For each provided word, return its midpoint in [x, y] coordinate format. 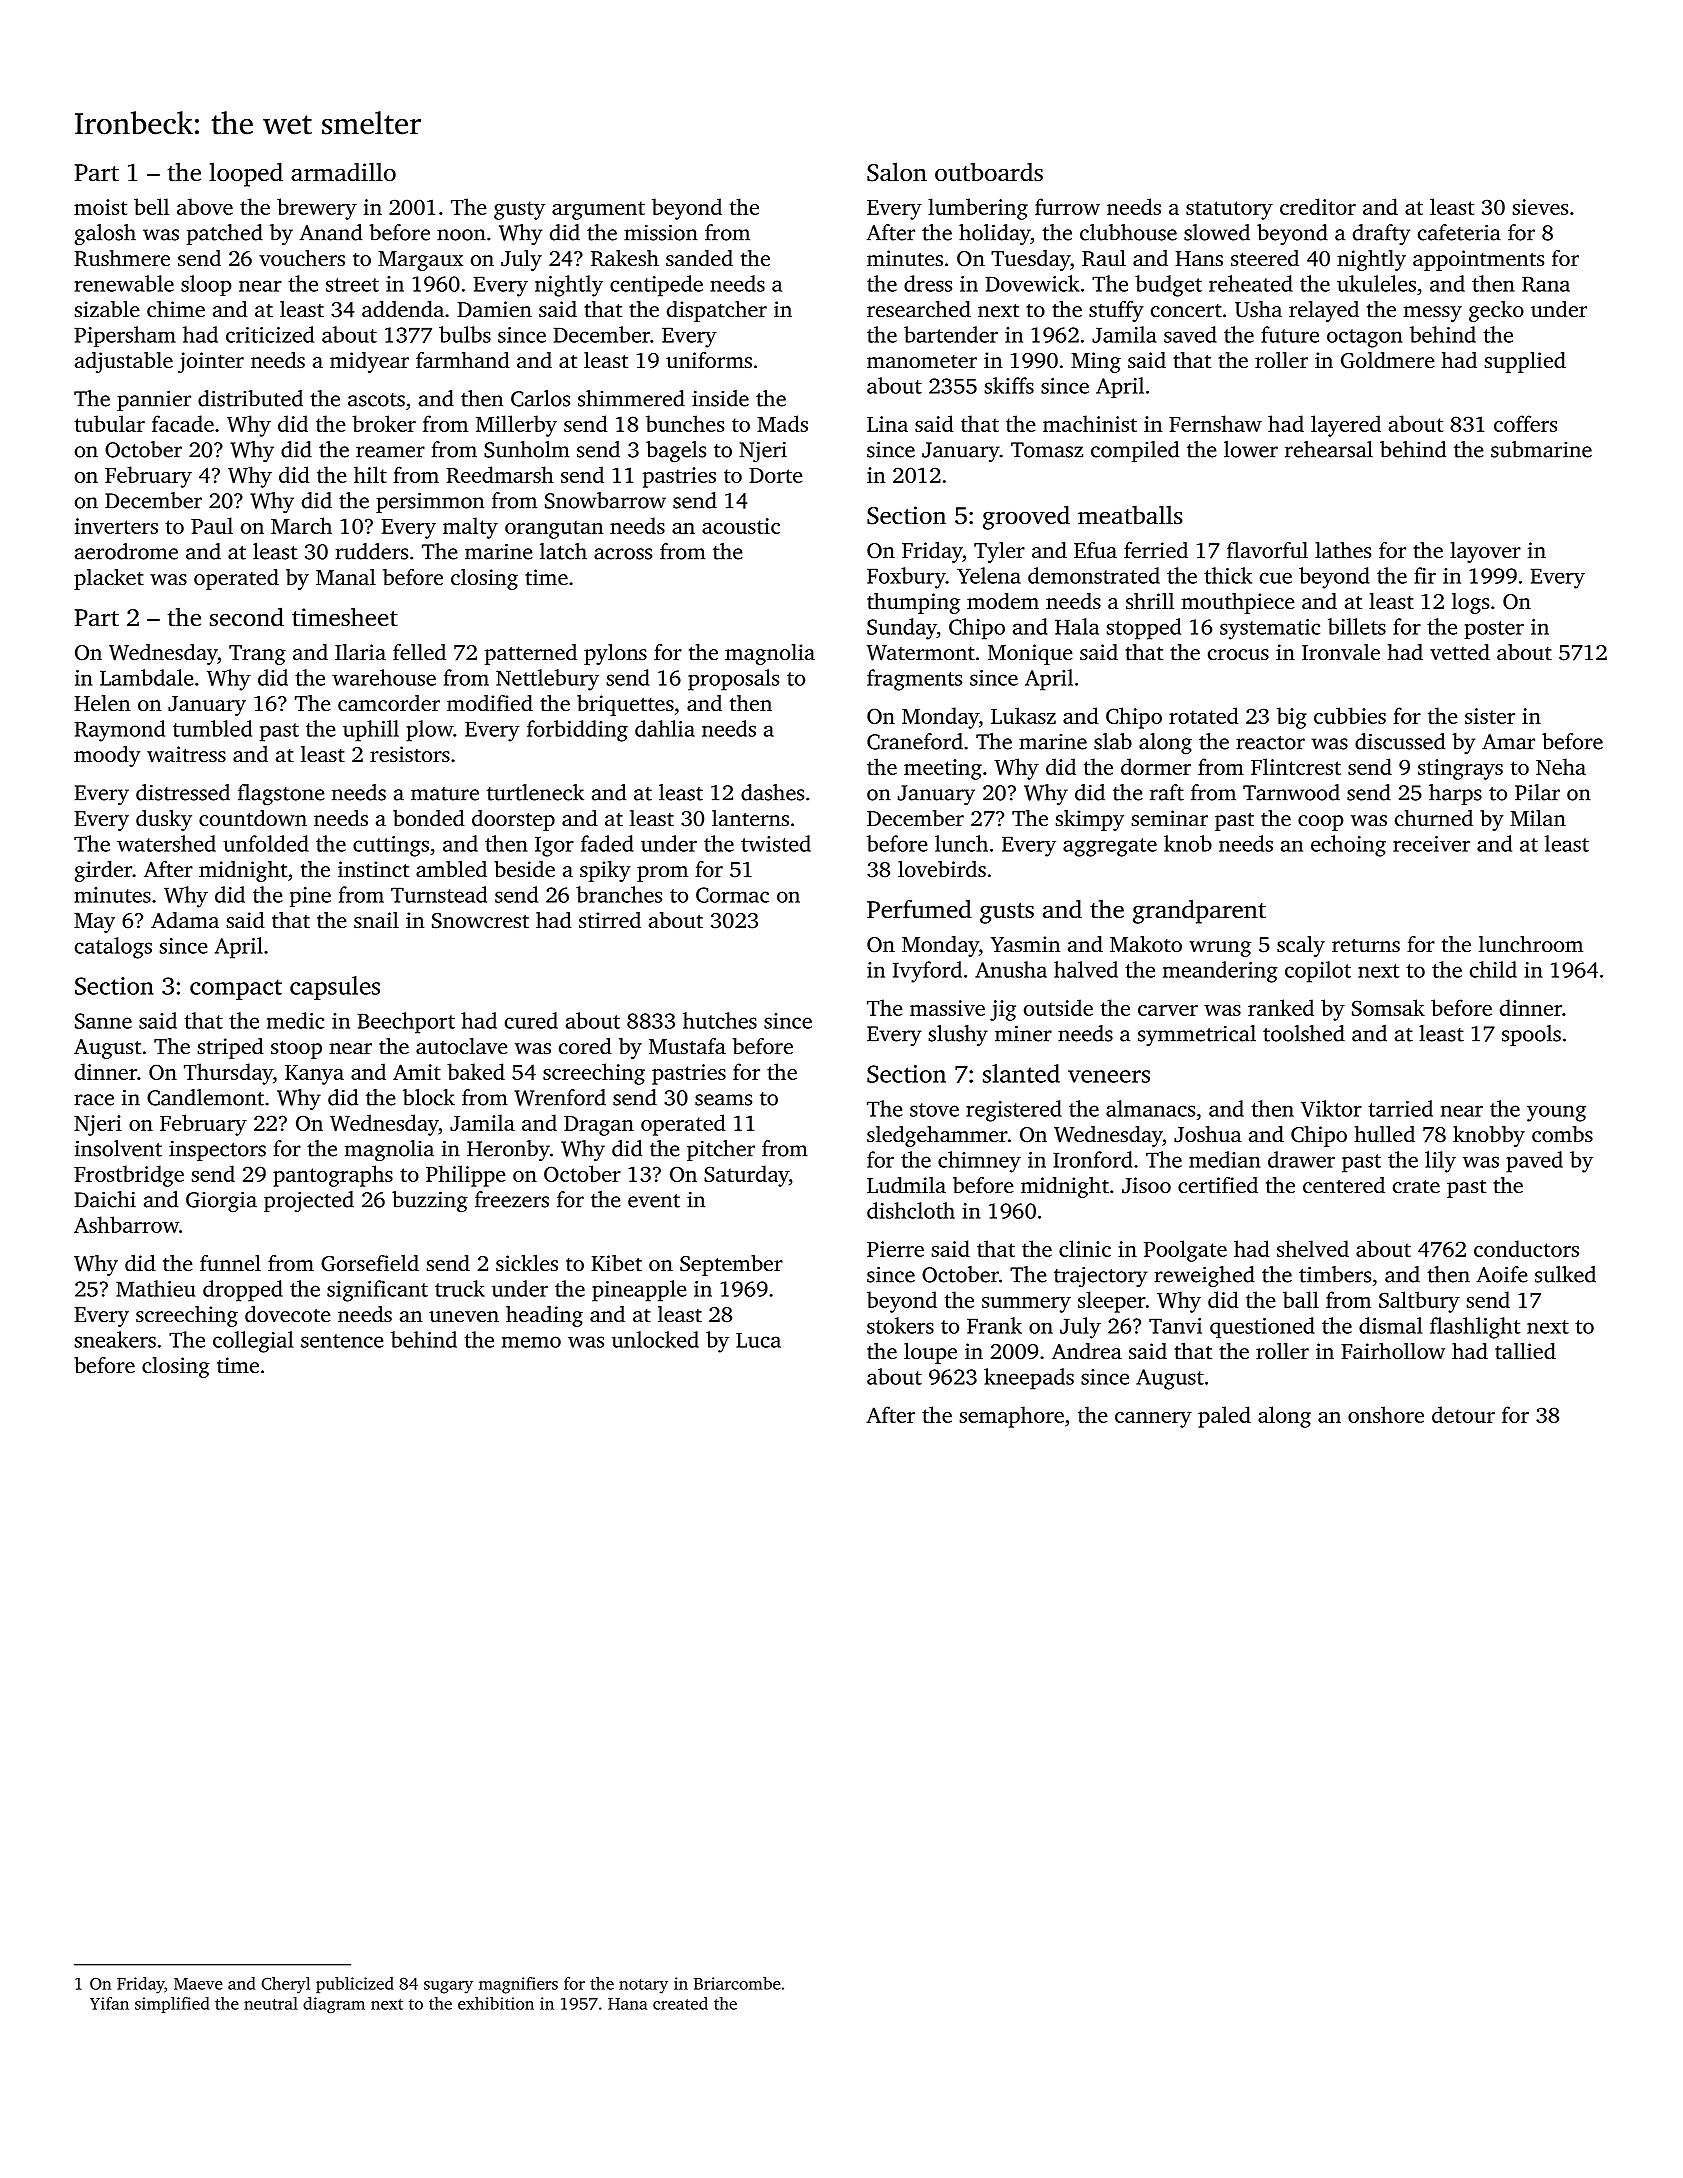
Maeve [198, 1984]
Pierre [895, 1249]
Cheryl [285, 1985]
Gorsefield [370, 1263]
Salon [897, 172]
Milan [1538, 818]
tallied [1525, 1351]
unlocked [655, 1339]
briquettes [625, 705]
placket [109, 579]
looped [246, 174]
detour [1463, 1414]
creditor [1318, 206]
